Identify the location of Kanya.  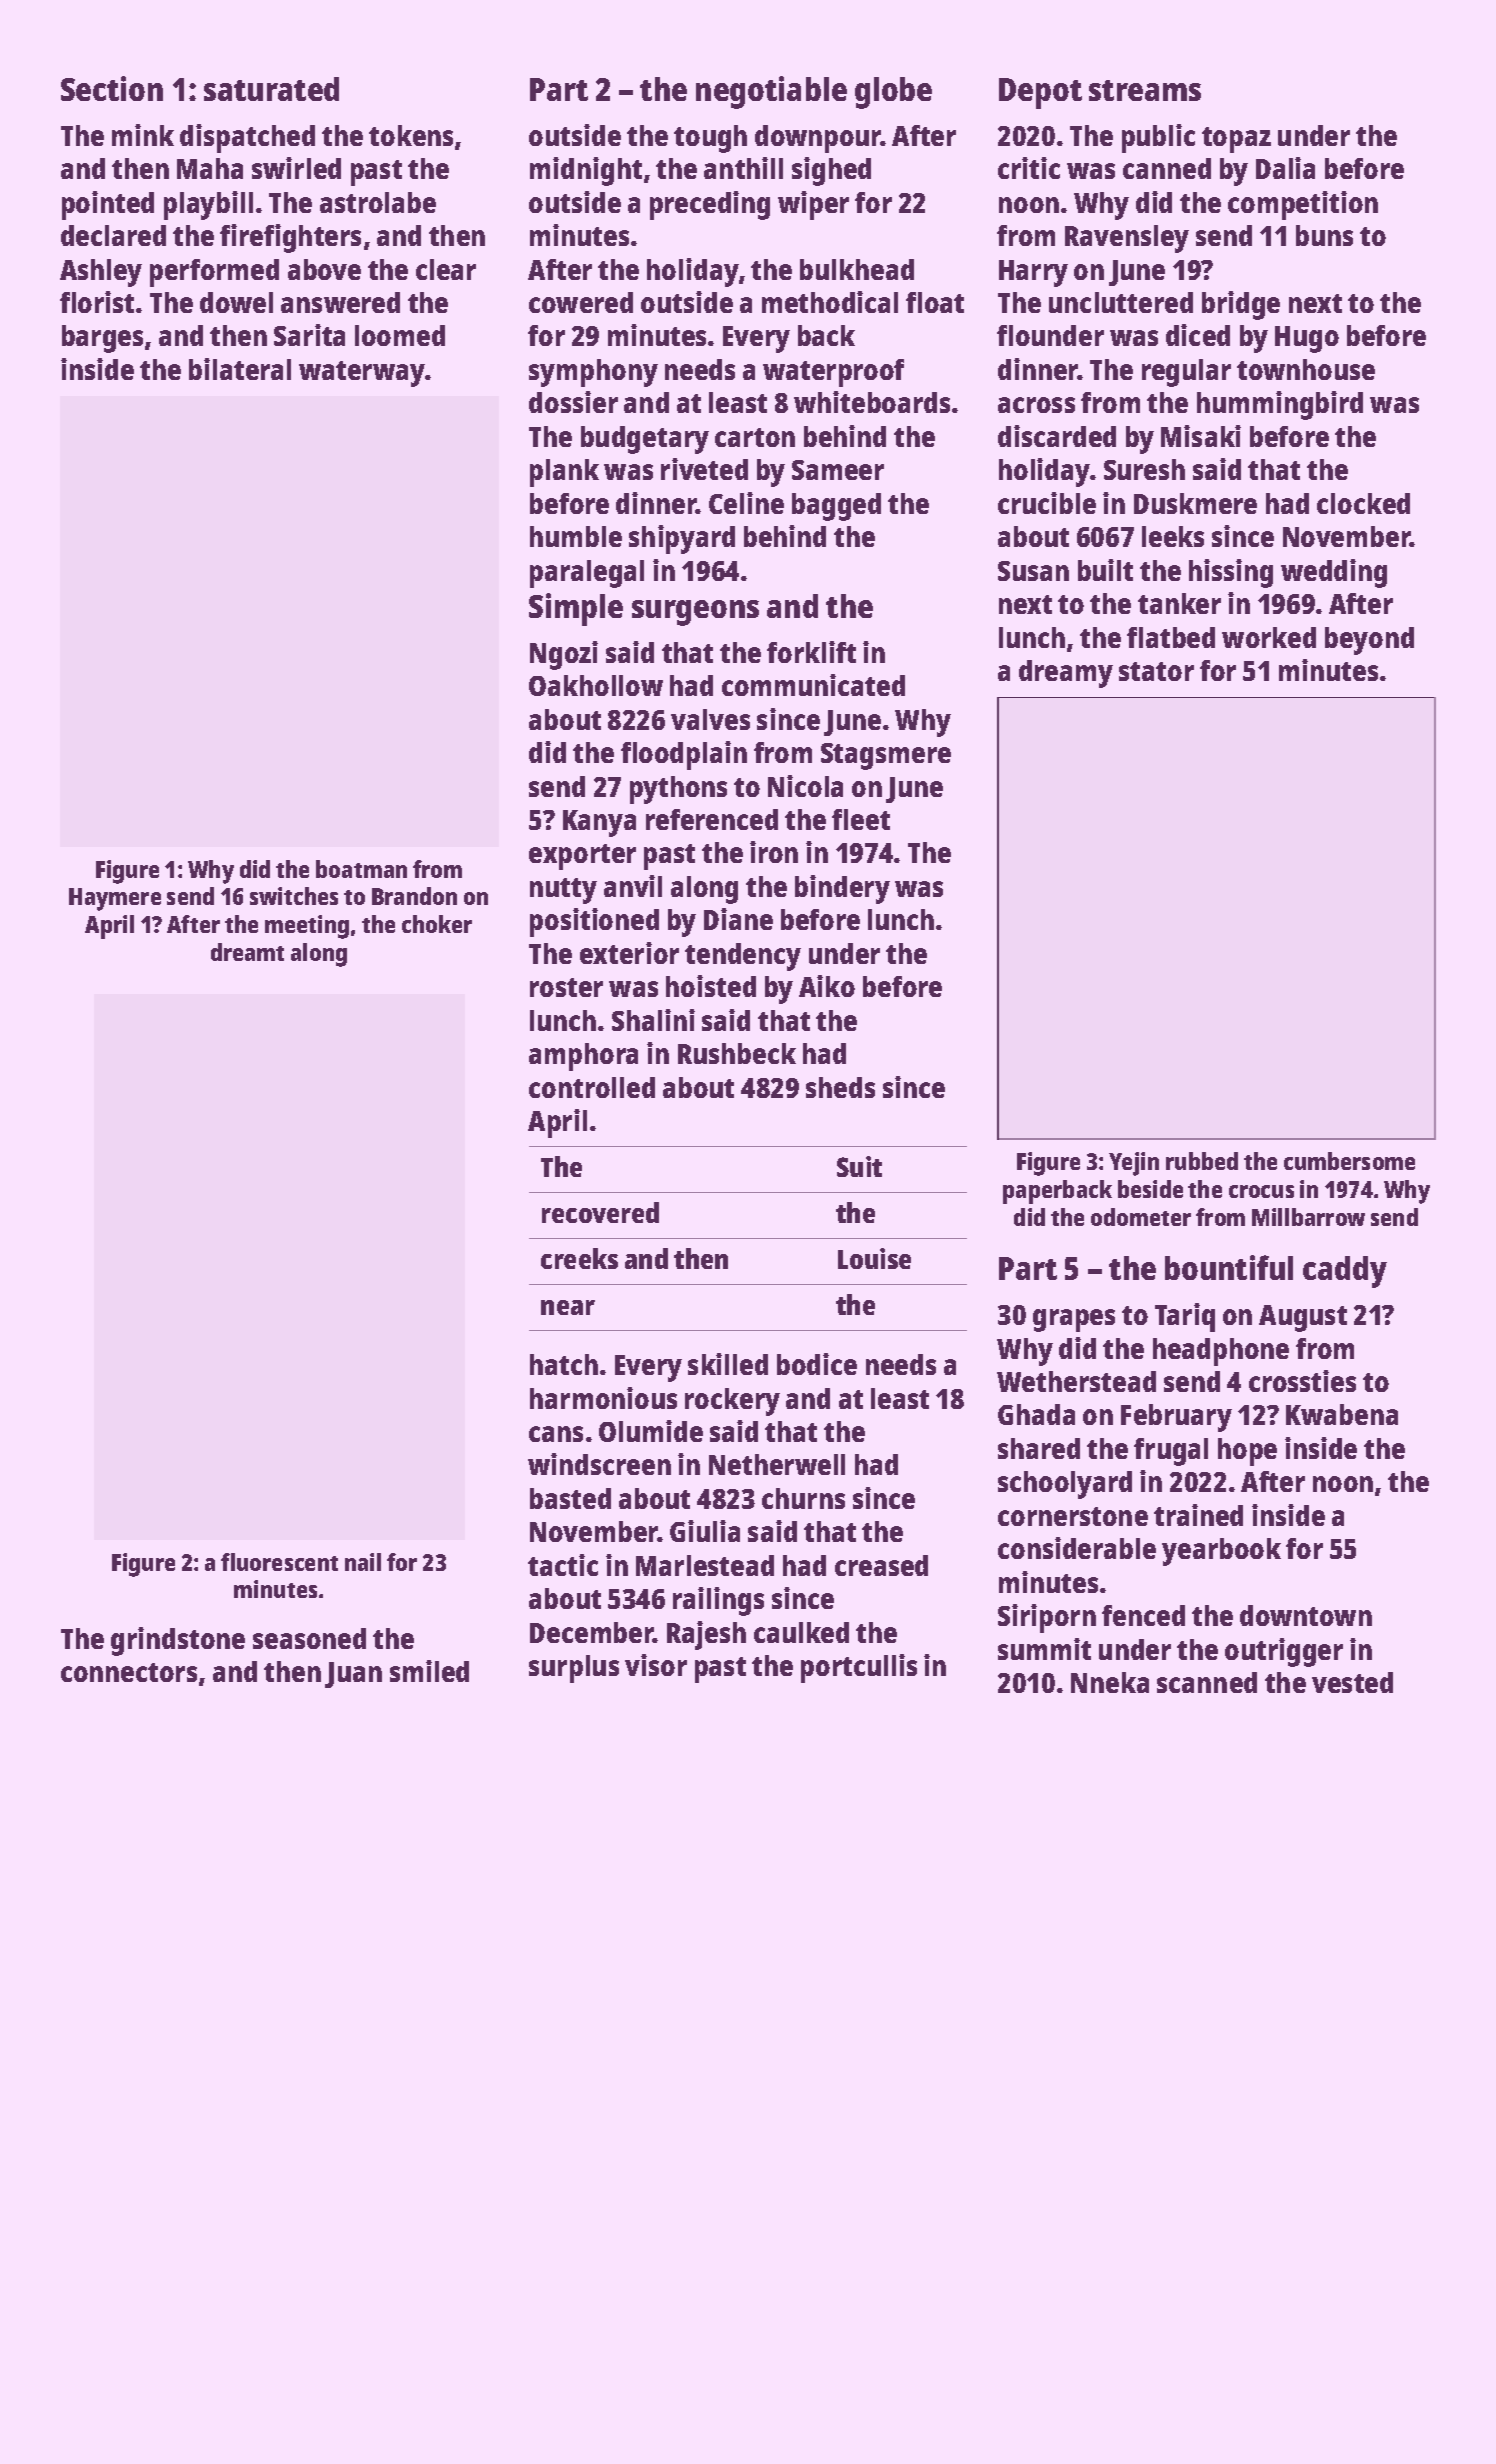
(599, 823).
